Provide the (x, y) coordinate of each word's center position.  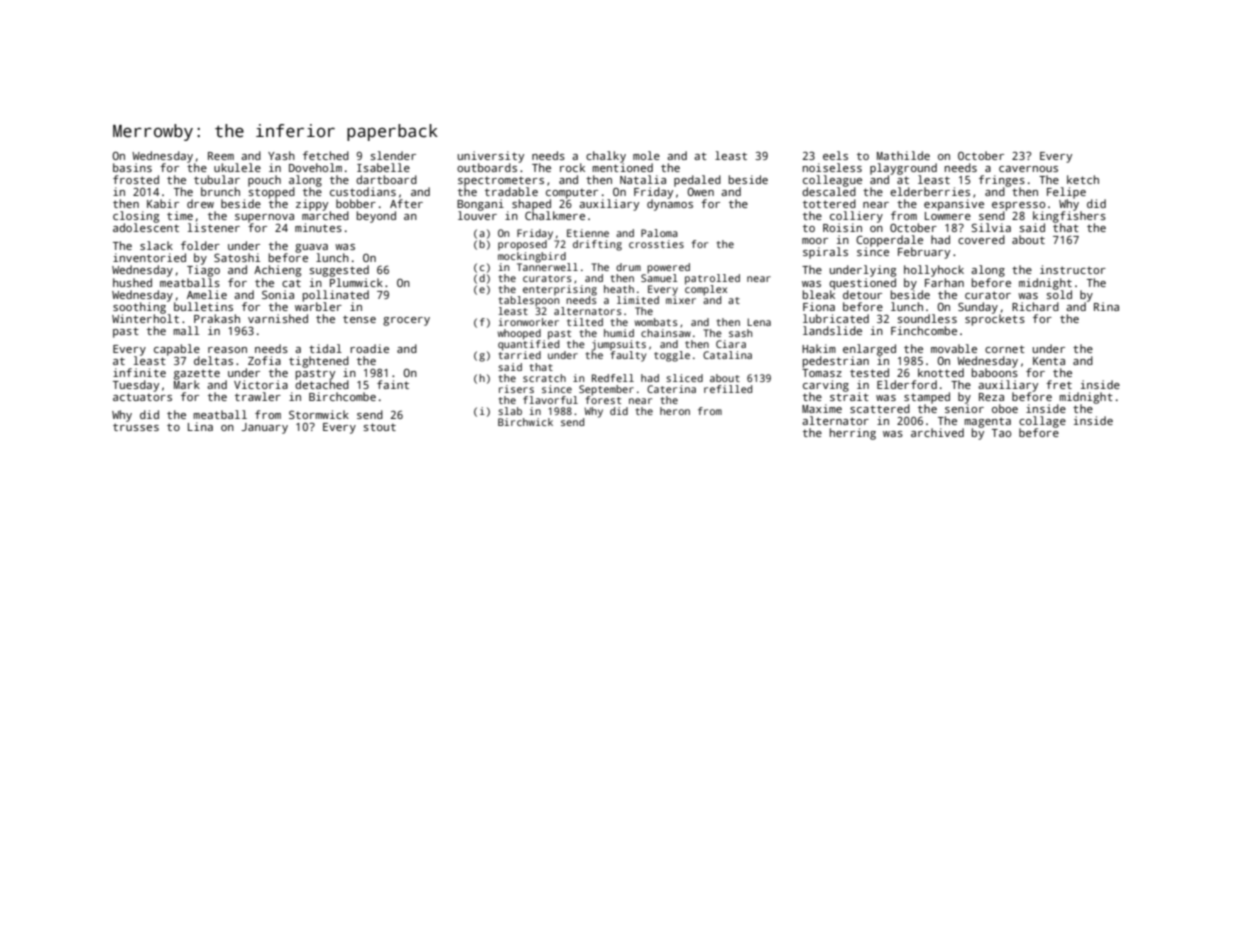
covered (981, 239)
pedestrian (836, 362)
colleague (832, 181)
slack (156, 245)
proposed (522, 245)
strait (849, 396)
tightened (319, 362)
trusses (136, 427)
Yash (281, 155)
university (491, 157)
